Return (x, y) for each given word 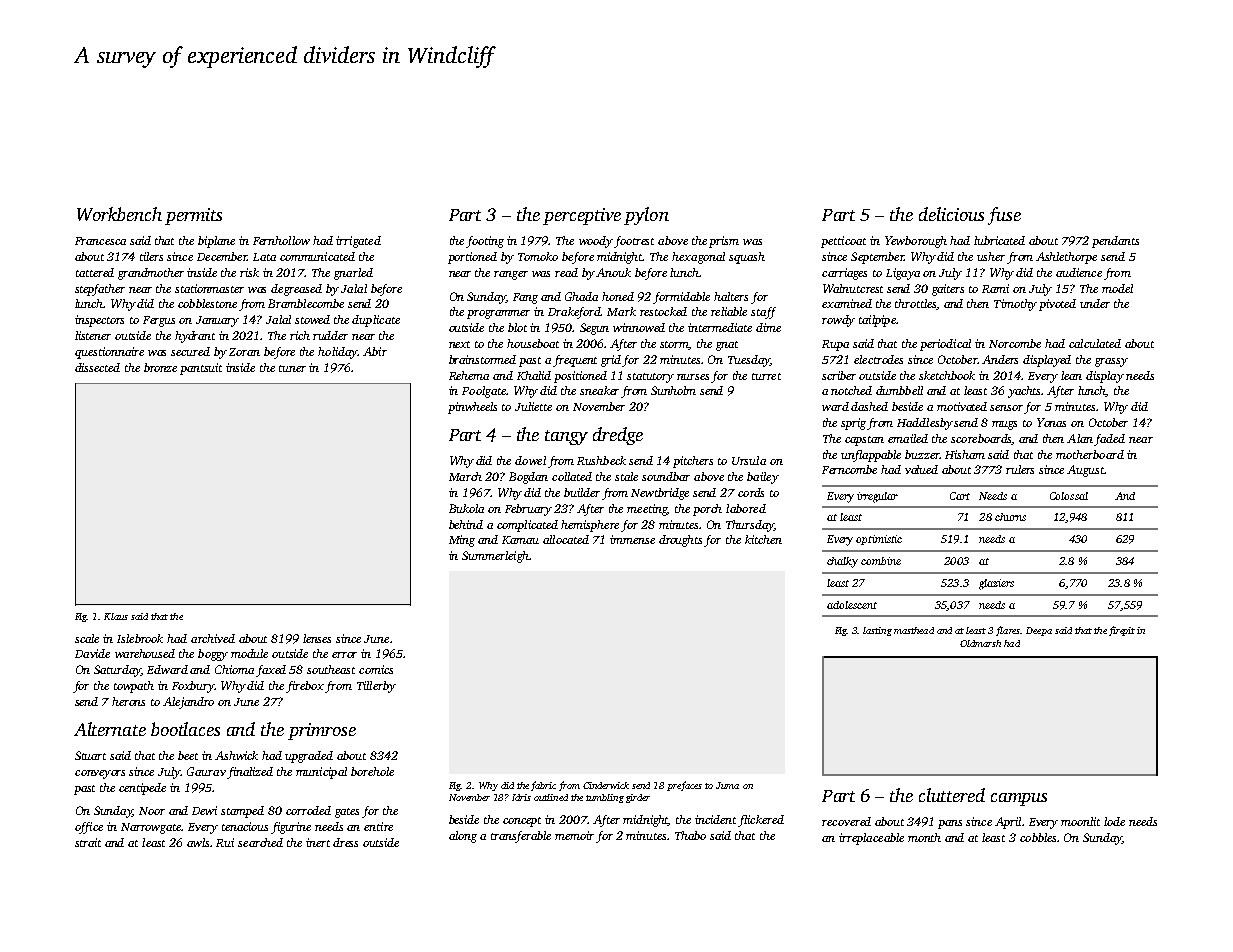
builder (582, 492)
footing (485, 242)
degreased (296, 290)
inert (318, 842)
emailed (908, 438)
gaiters (948, 290)
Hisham (965, 454)
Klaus (116, 616)
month (924, 837)
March (465, 476)
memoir (574, 835)
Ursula (749, 460)
